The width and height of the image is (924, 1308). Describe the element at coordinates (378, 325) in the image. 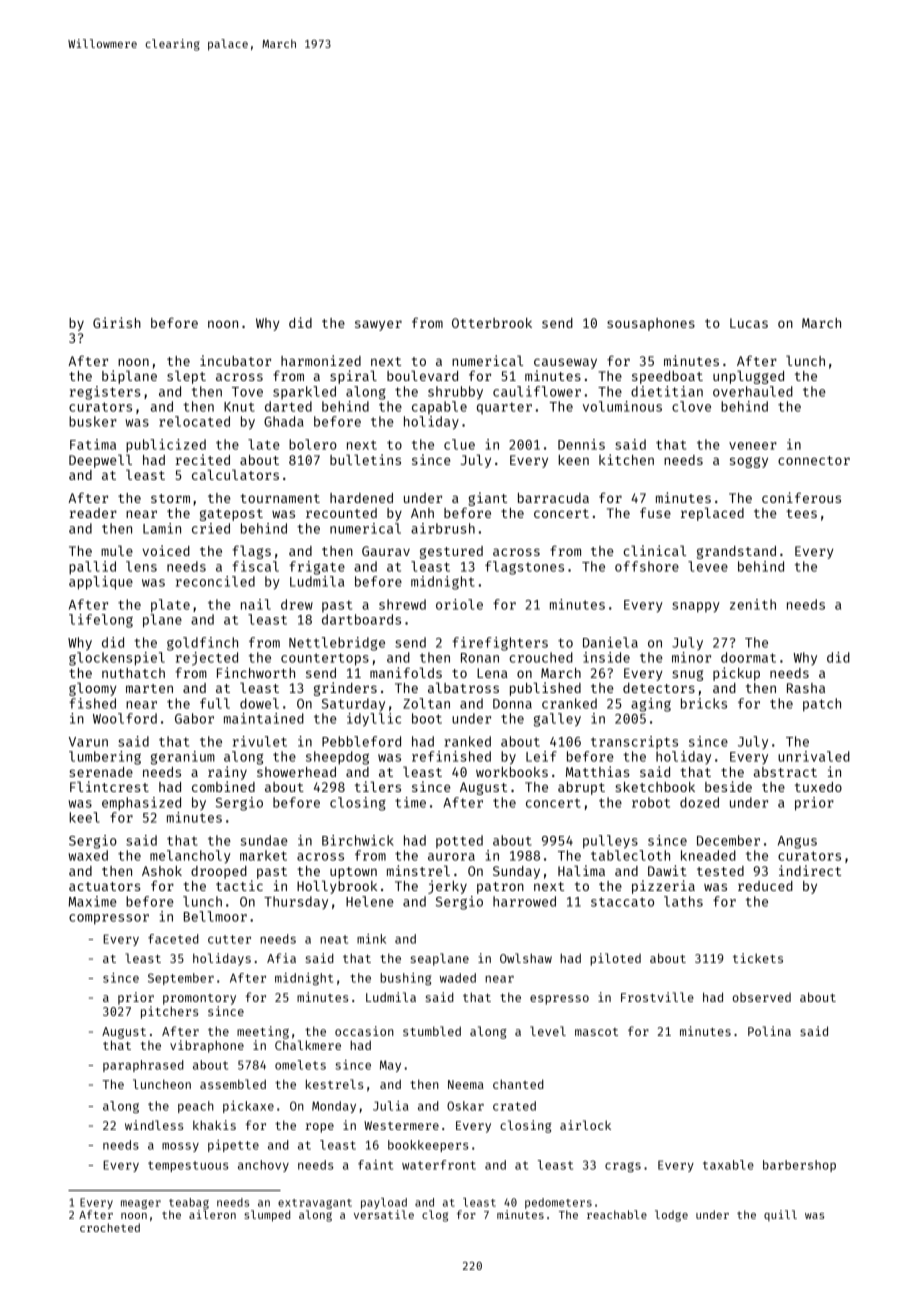

I see `sawyer` at that location.
